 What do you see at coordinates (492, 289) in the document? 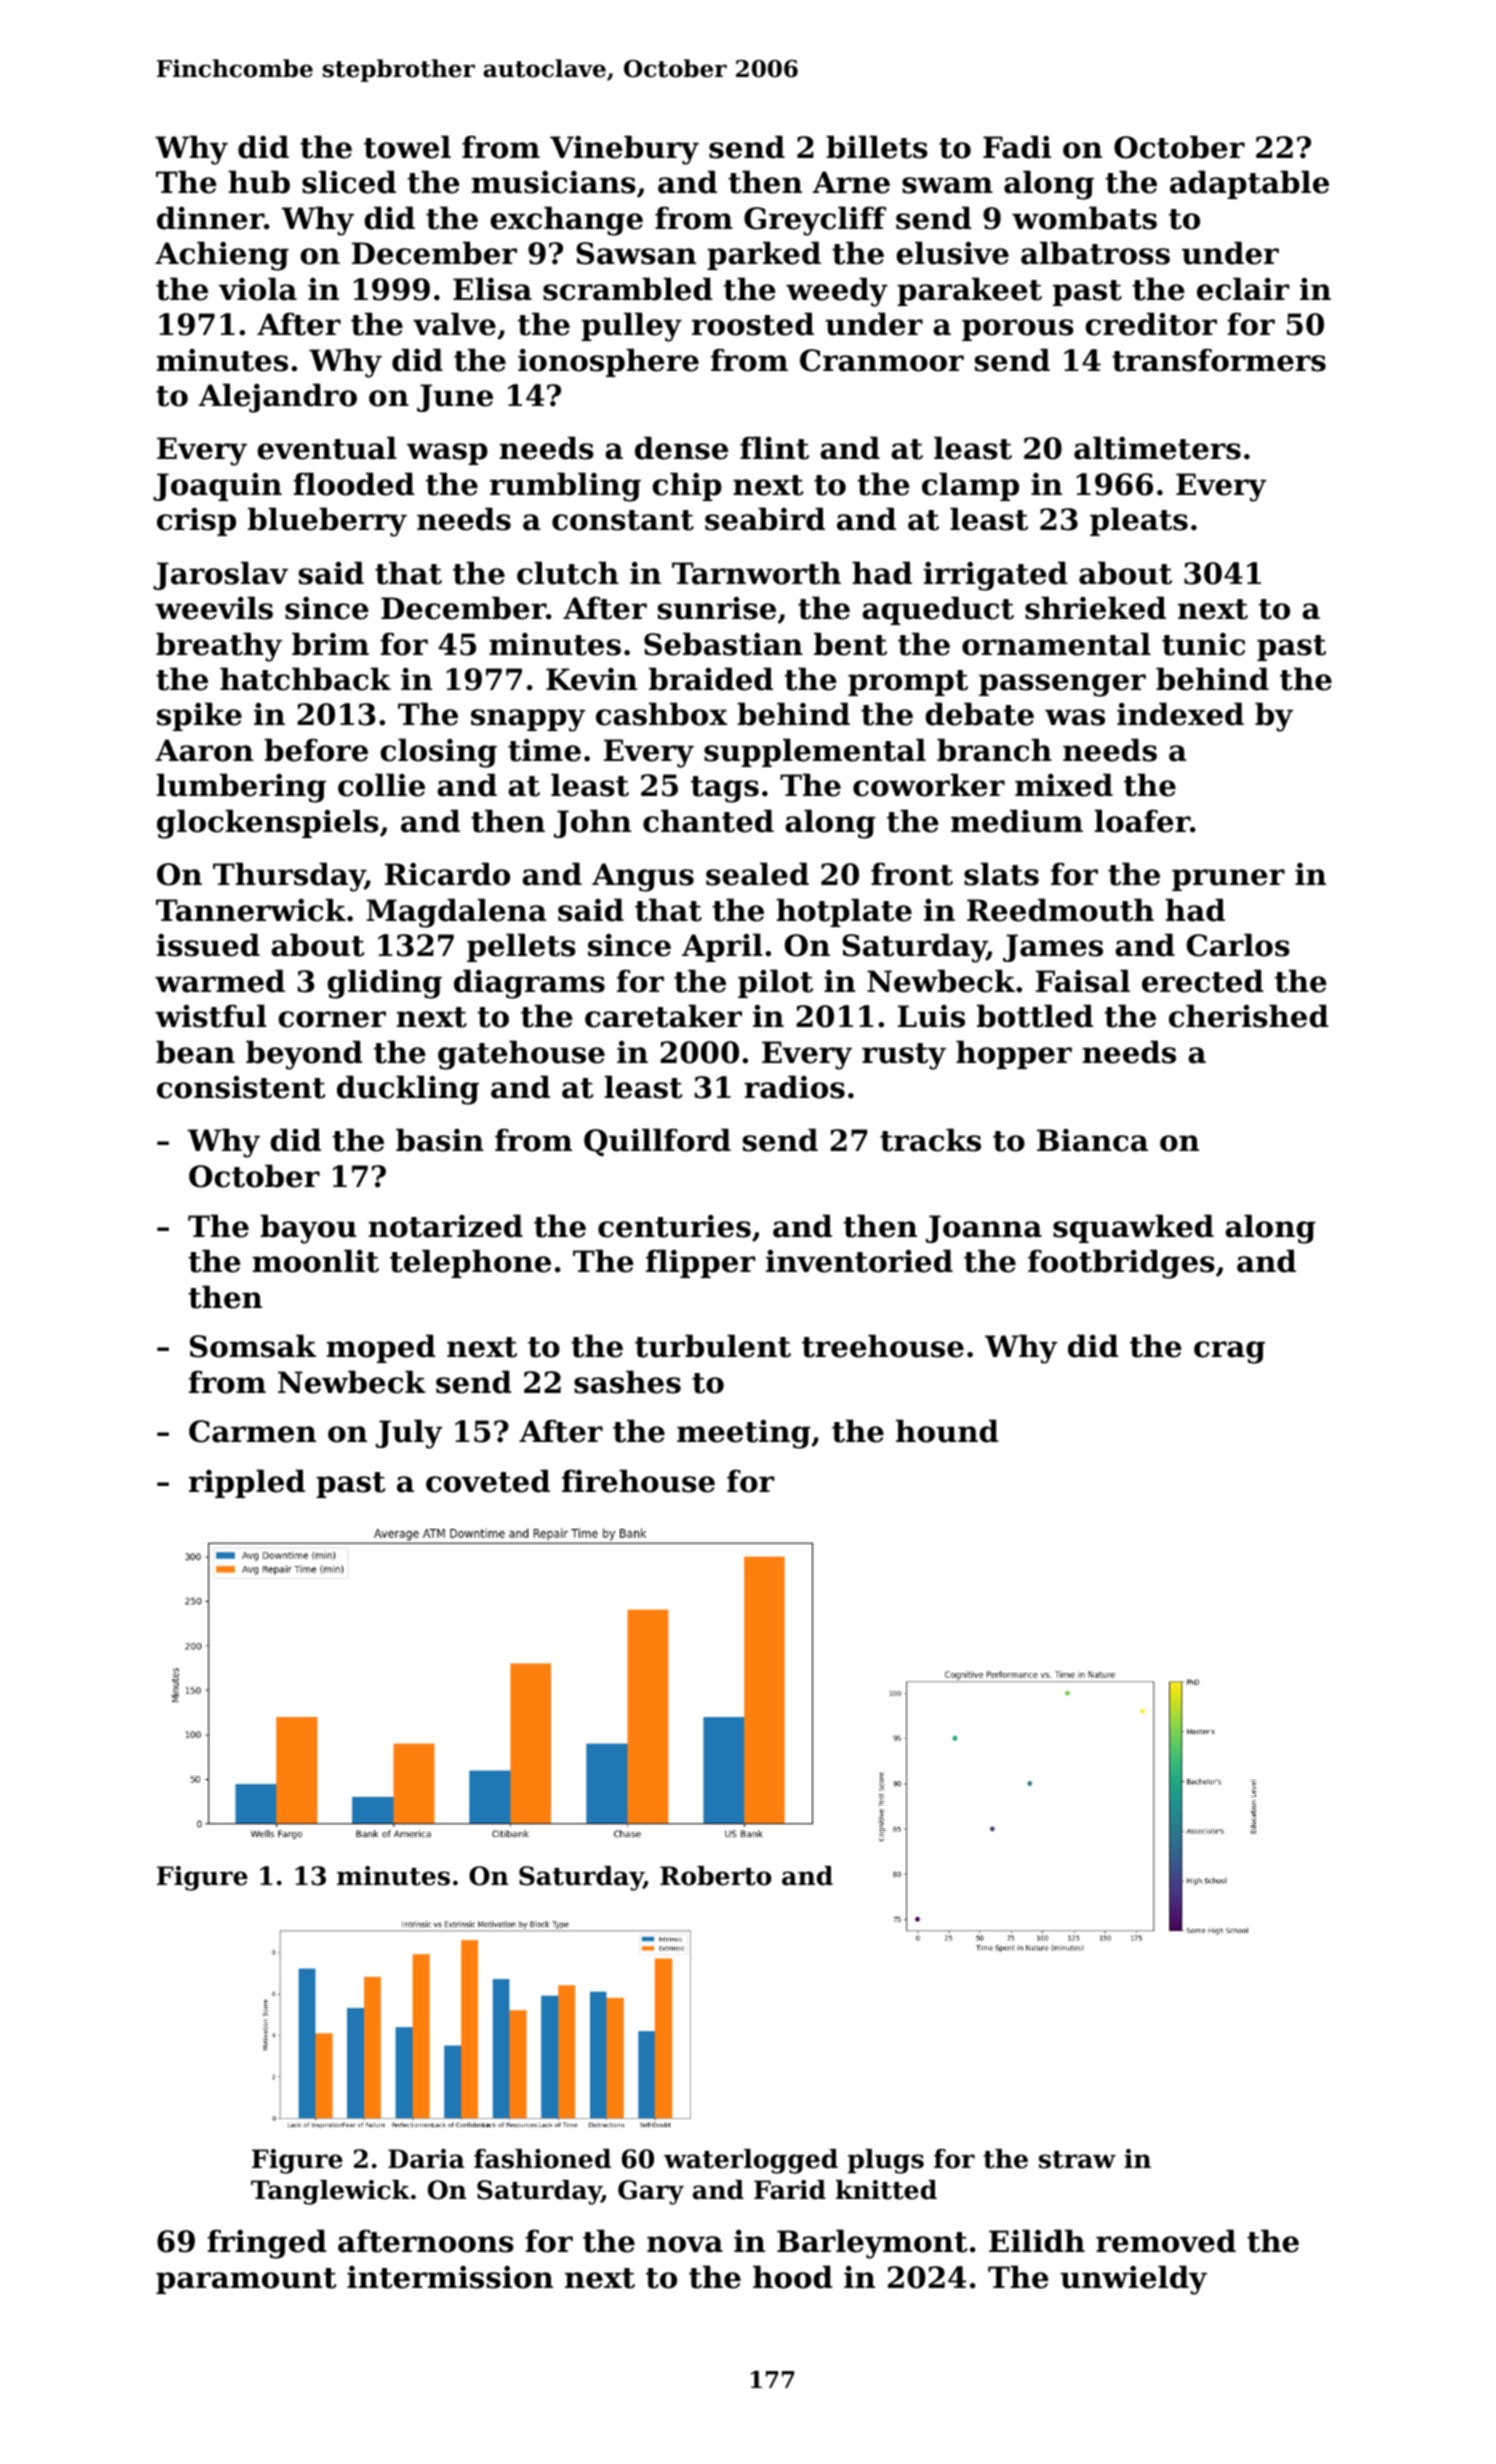
I see `Elisa` at bounding box center [492, 289].
